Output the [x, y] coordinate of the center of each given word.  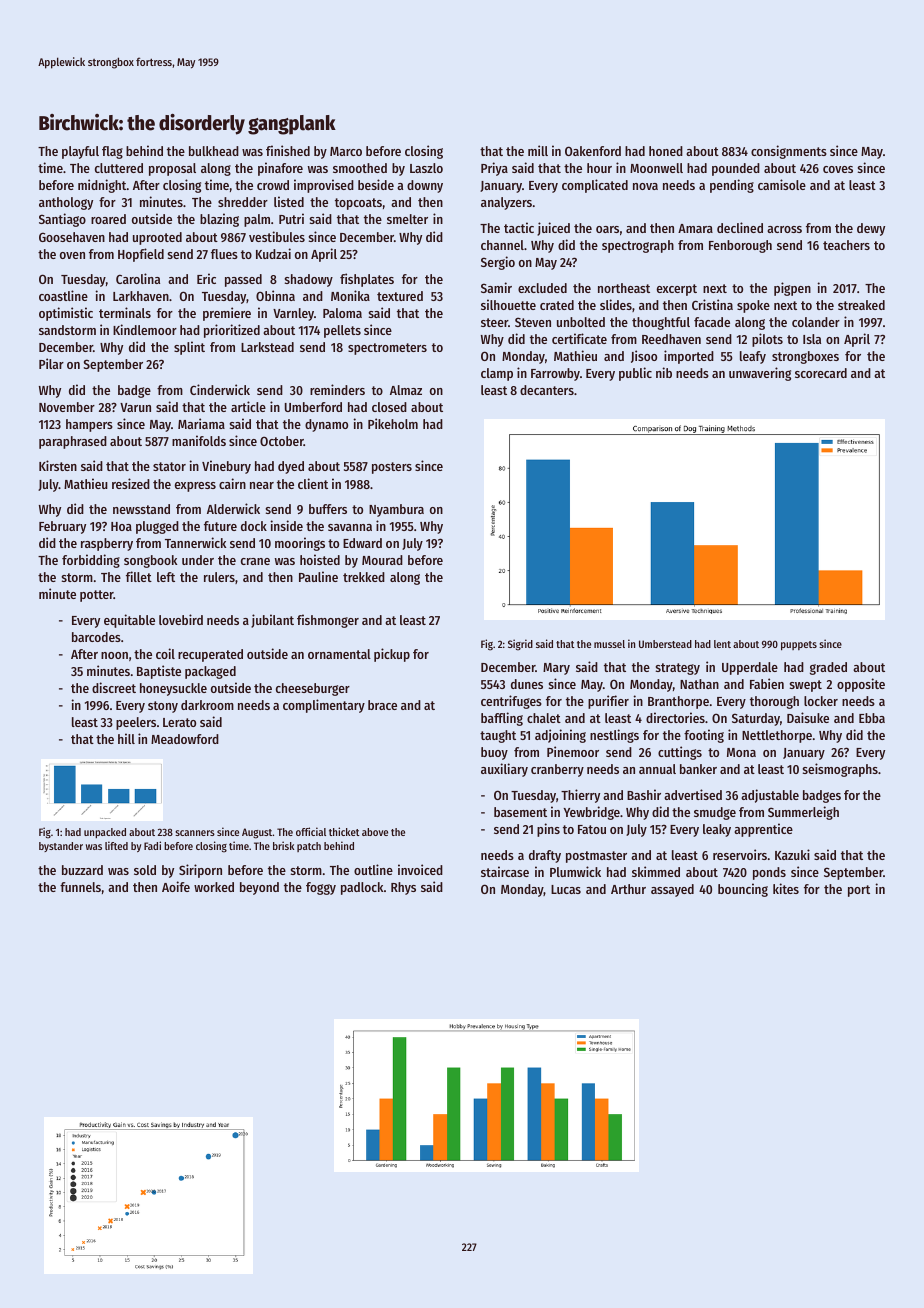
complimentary [324, 706]
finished [288, 150]
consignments [789, 152]
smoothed [360, 168]
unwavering [760, 374]
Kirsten [58, 465]
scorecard [821, 373]
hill [126, 738]
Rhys [403, 888]
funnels [80, 887]
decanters [547, 390]
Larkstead [267, 347]
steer [494, 322]
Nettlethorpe [777, 736]
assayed [672, 890]
